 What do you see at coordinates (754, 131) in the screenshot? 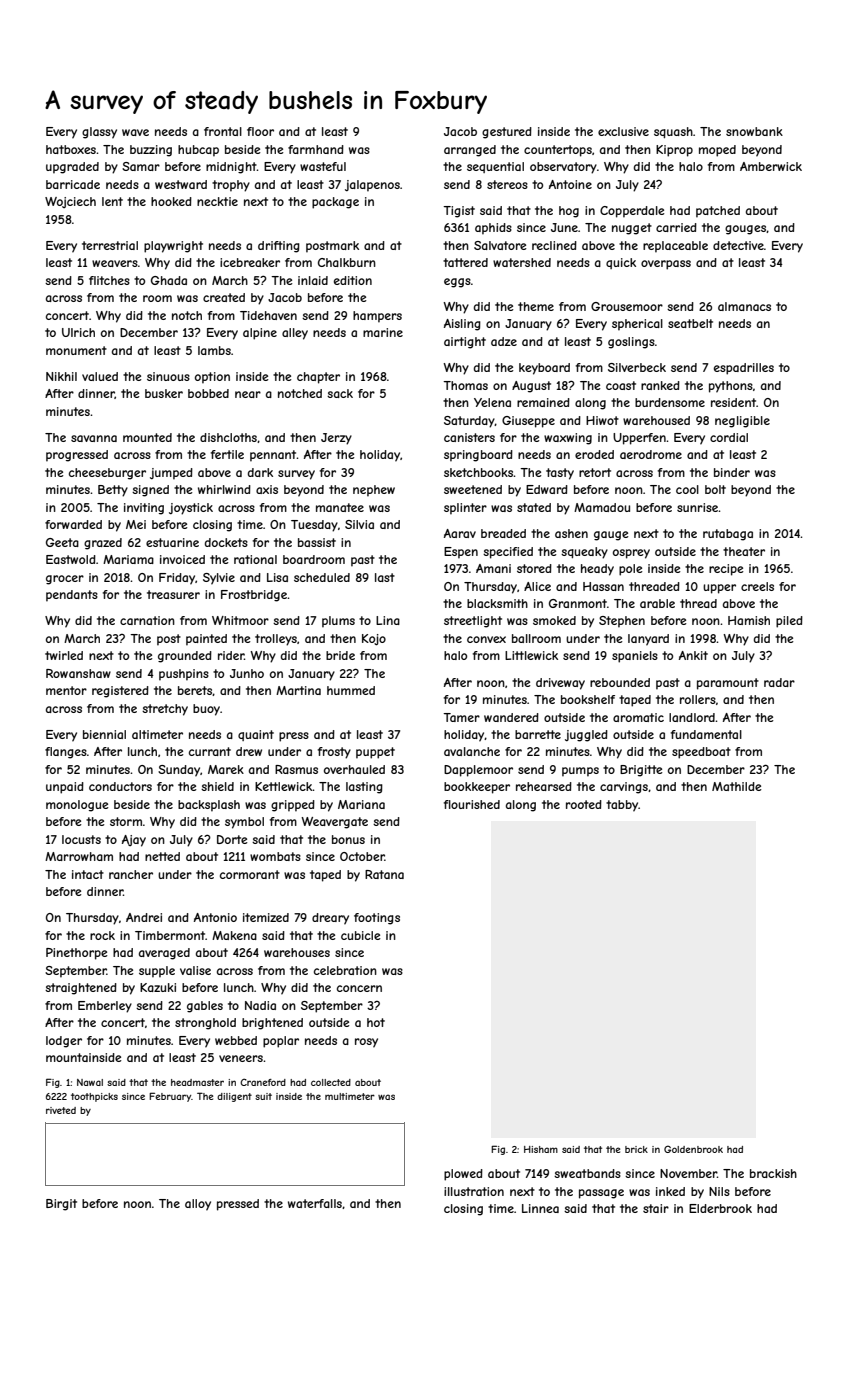
I see `snowbank` at bounding box center [754, 131].
